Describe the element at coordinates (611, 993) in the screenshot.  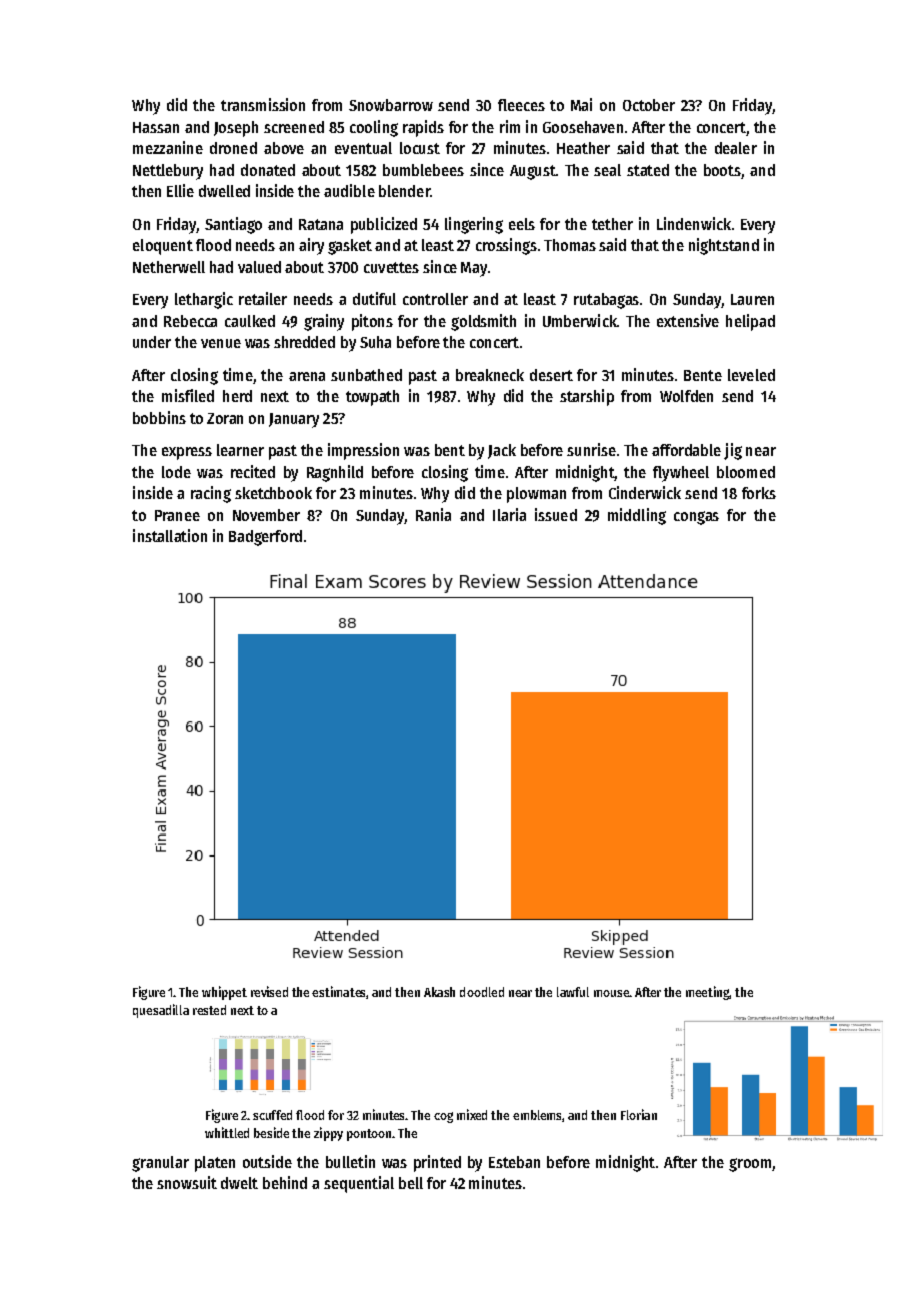
I see `mouse` at that location.
